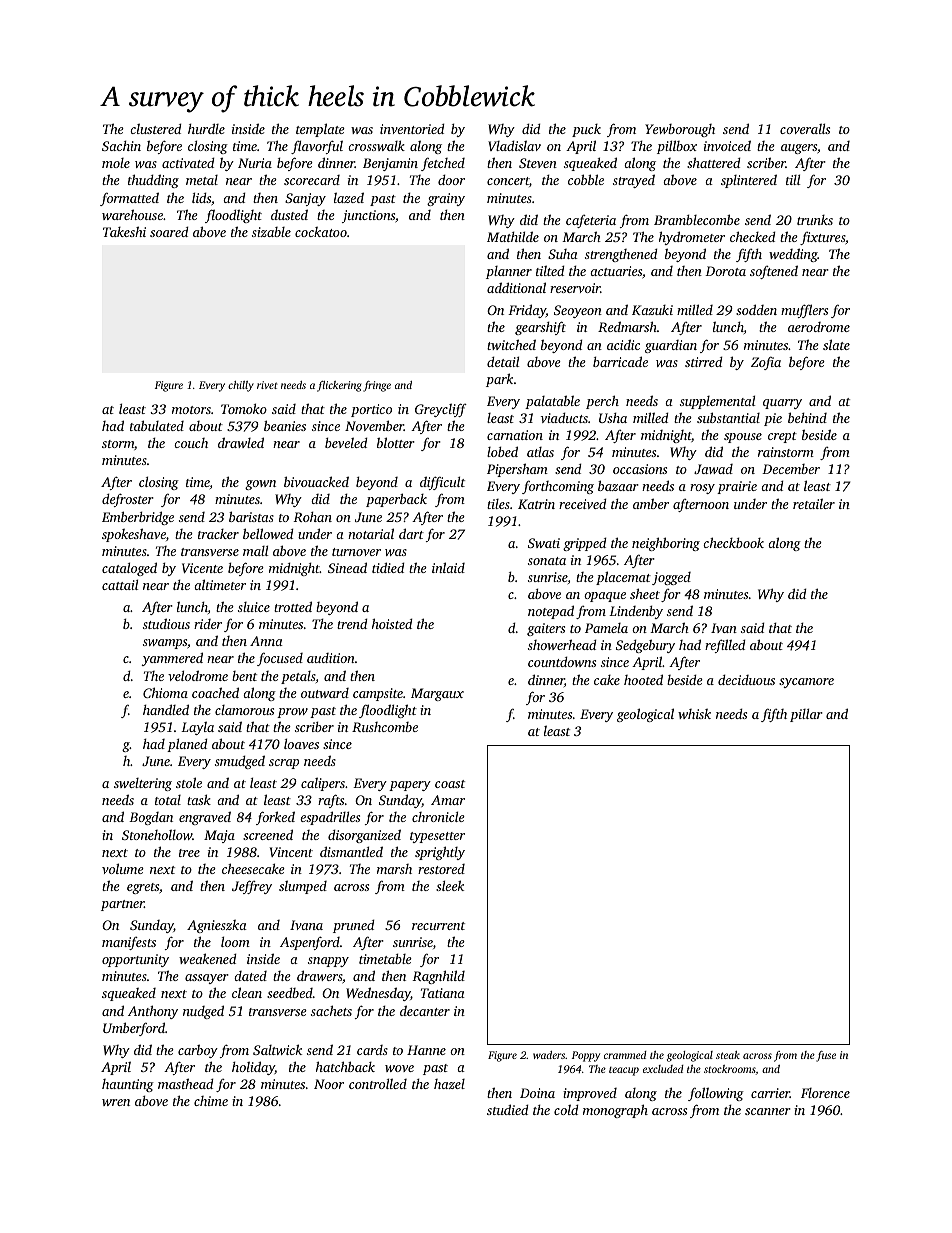  What do you see at coordinates (211, 1101) in the screenshot?
I see `chime` at bounding box center [211, 1101].
